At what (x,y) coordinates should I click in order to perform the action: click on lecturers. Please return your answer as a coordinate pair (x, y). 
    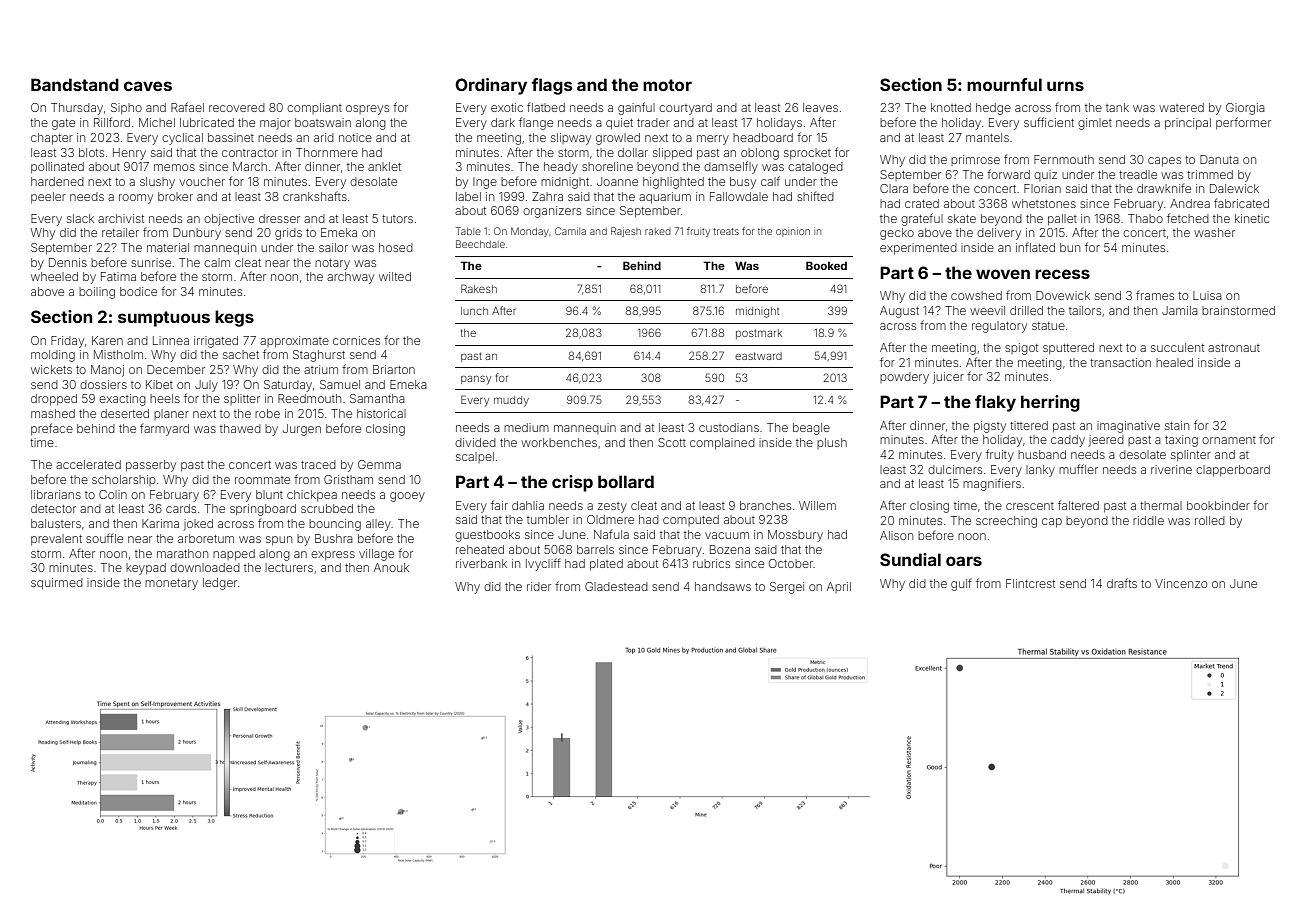
    Looking at the image, I should click on (289, 567).
